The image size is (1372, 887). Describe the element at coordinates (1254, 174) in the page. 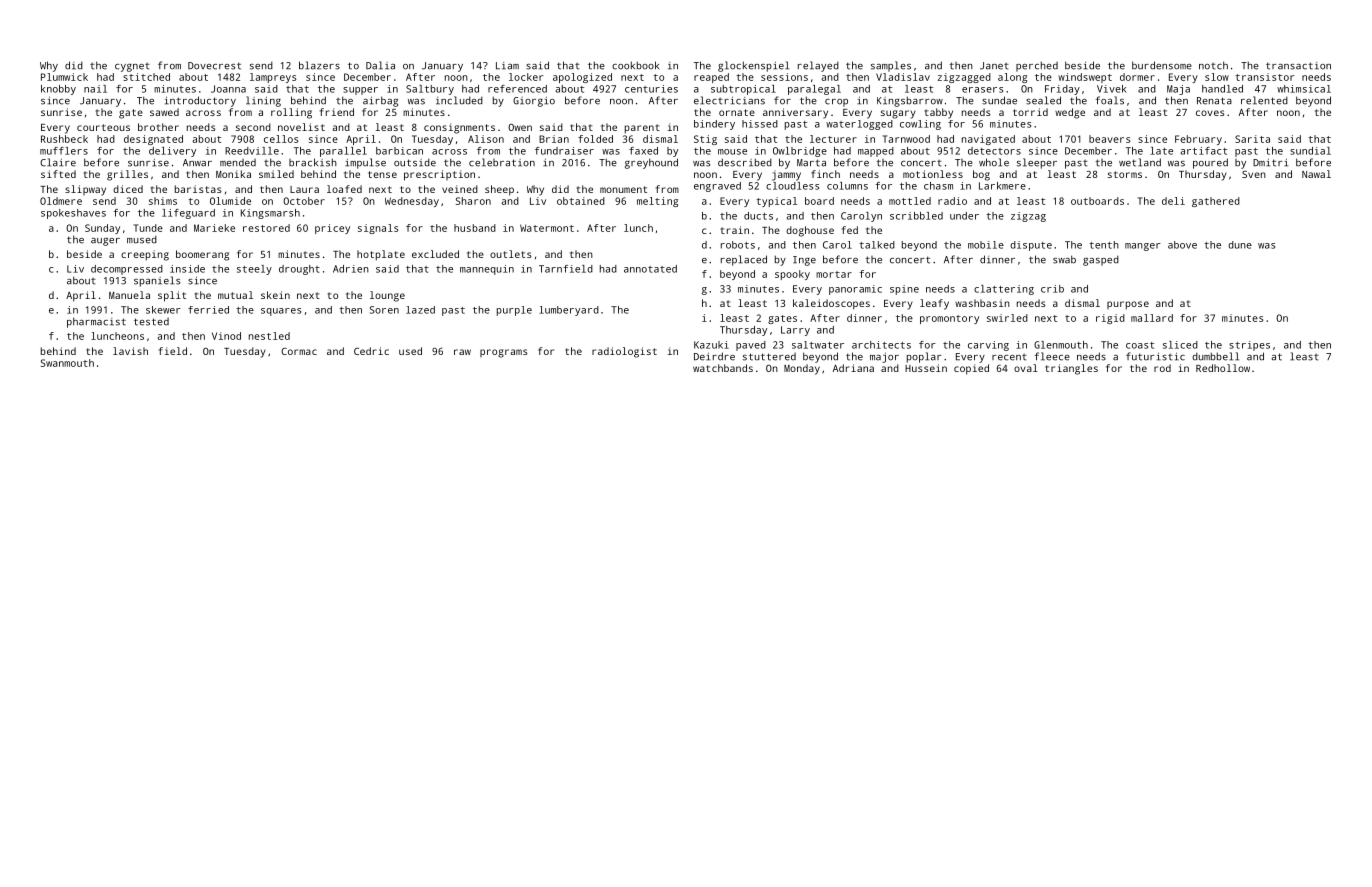

I see `Sven` at that location.
